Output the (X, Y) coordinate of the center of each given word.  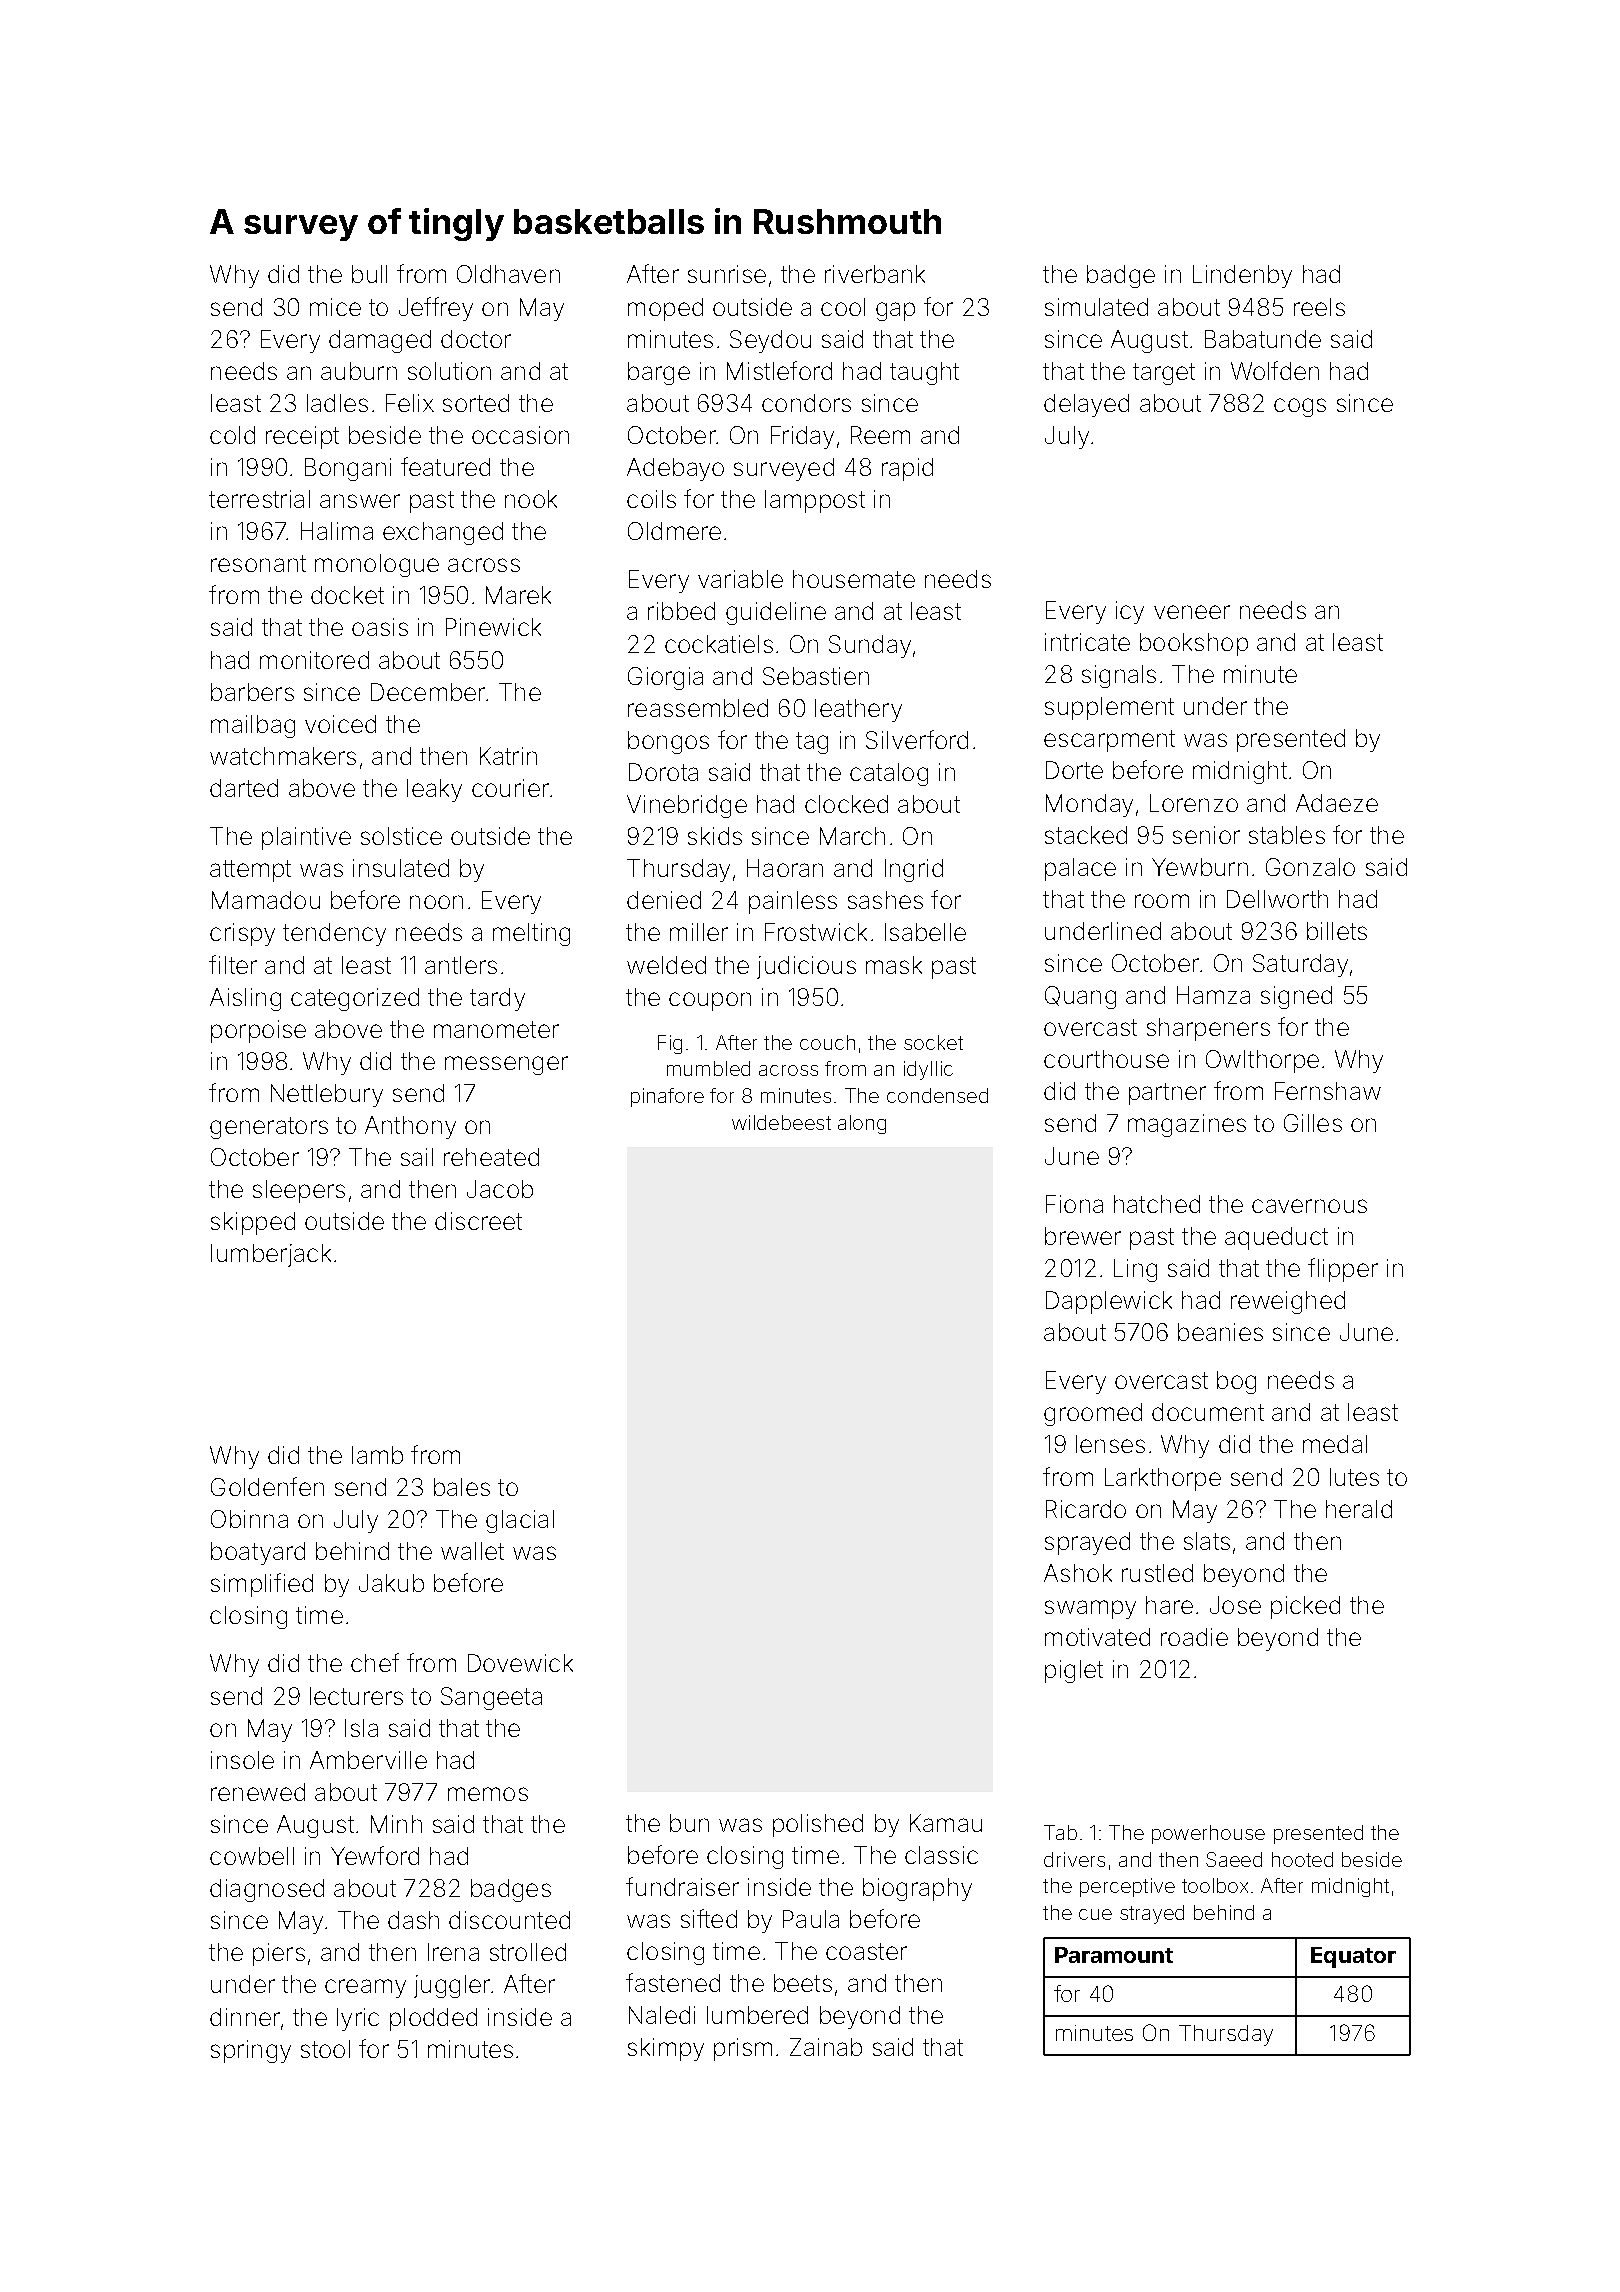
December (428, 692)
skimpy (666, 2049)
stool (325, 2049)
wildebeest (781, 1122)
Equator (1353, 1957)
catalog (889, 774)
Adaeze (1337, 803)
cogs (1300, 407)
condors (806, 403)
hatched (1157, 1204)
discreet (478, 1221)
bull (369, 274)
